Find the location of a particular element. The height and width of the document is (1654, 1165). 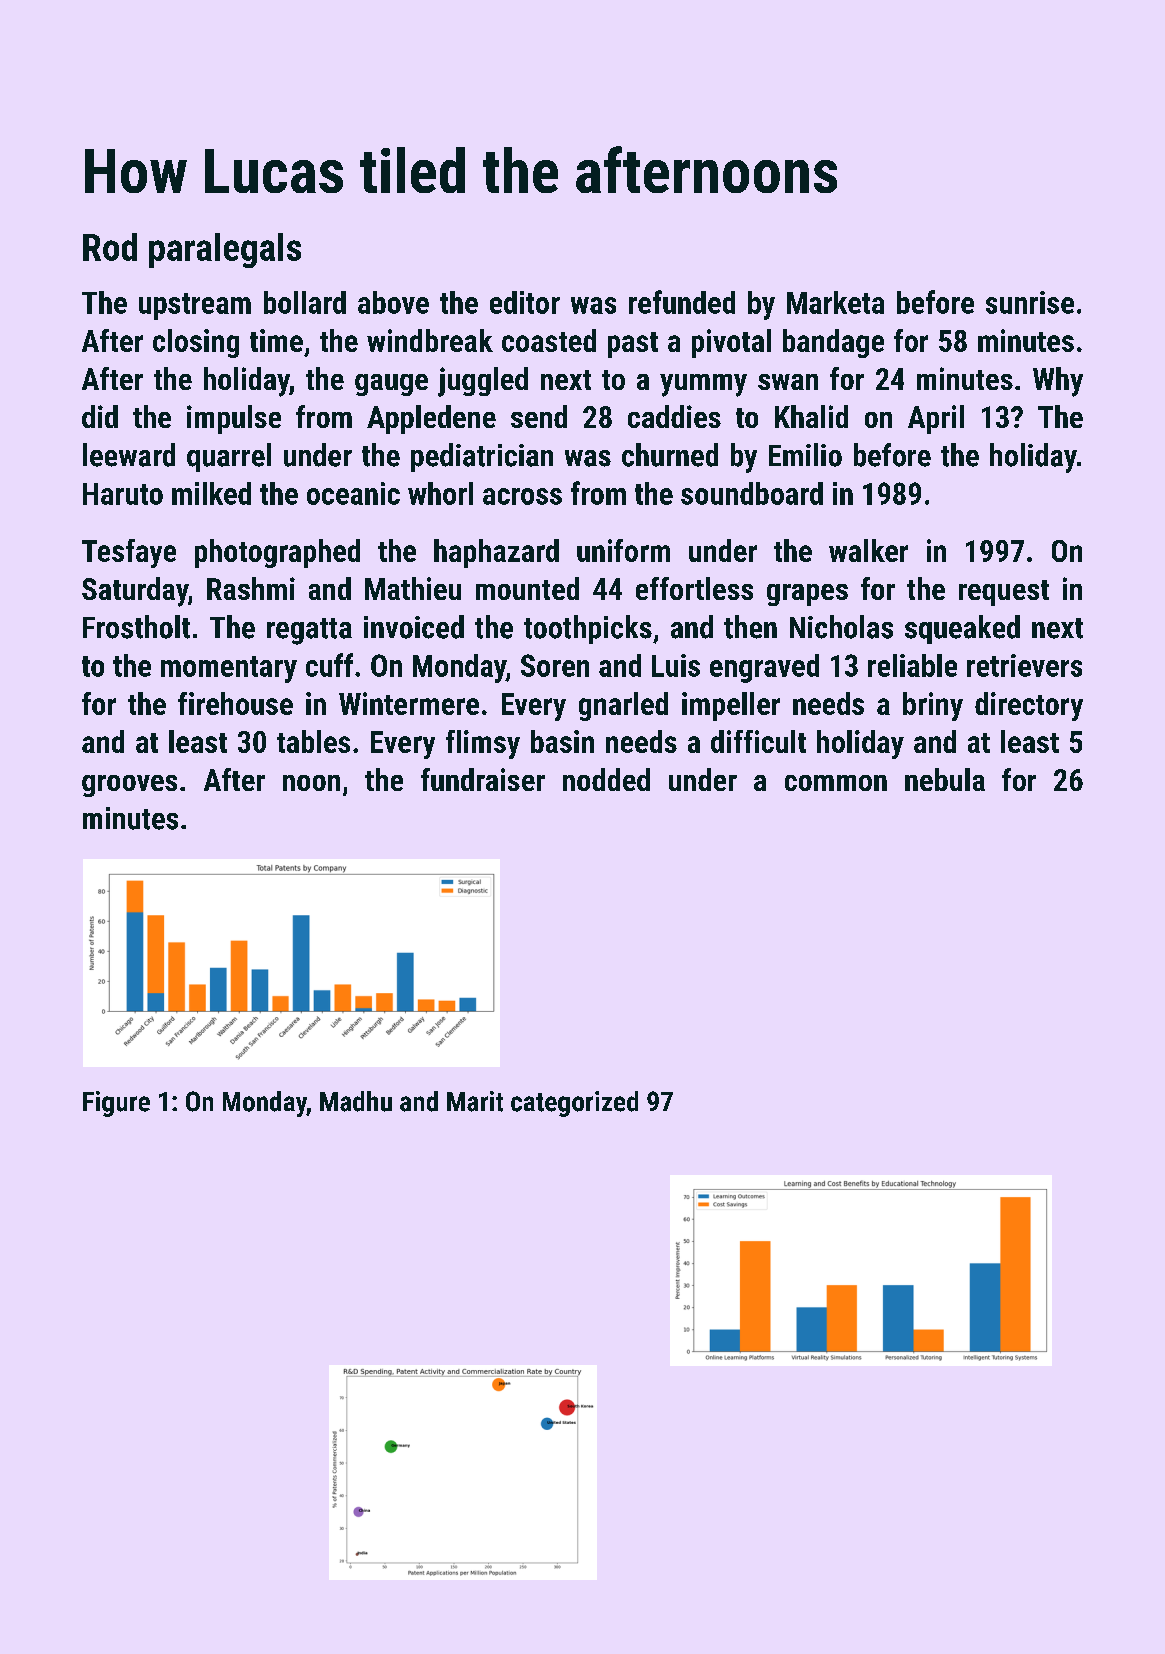

Rod is located at coordinates (110, 247).
